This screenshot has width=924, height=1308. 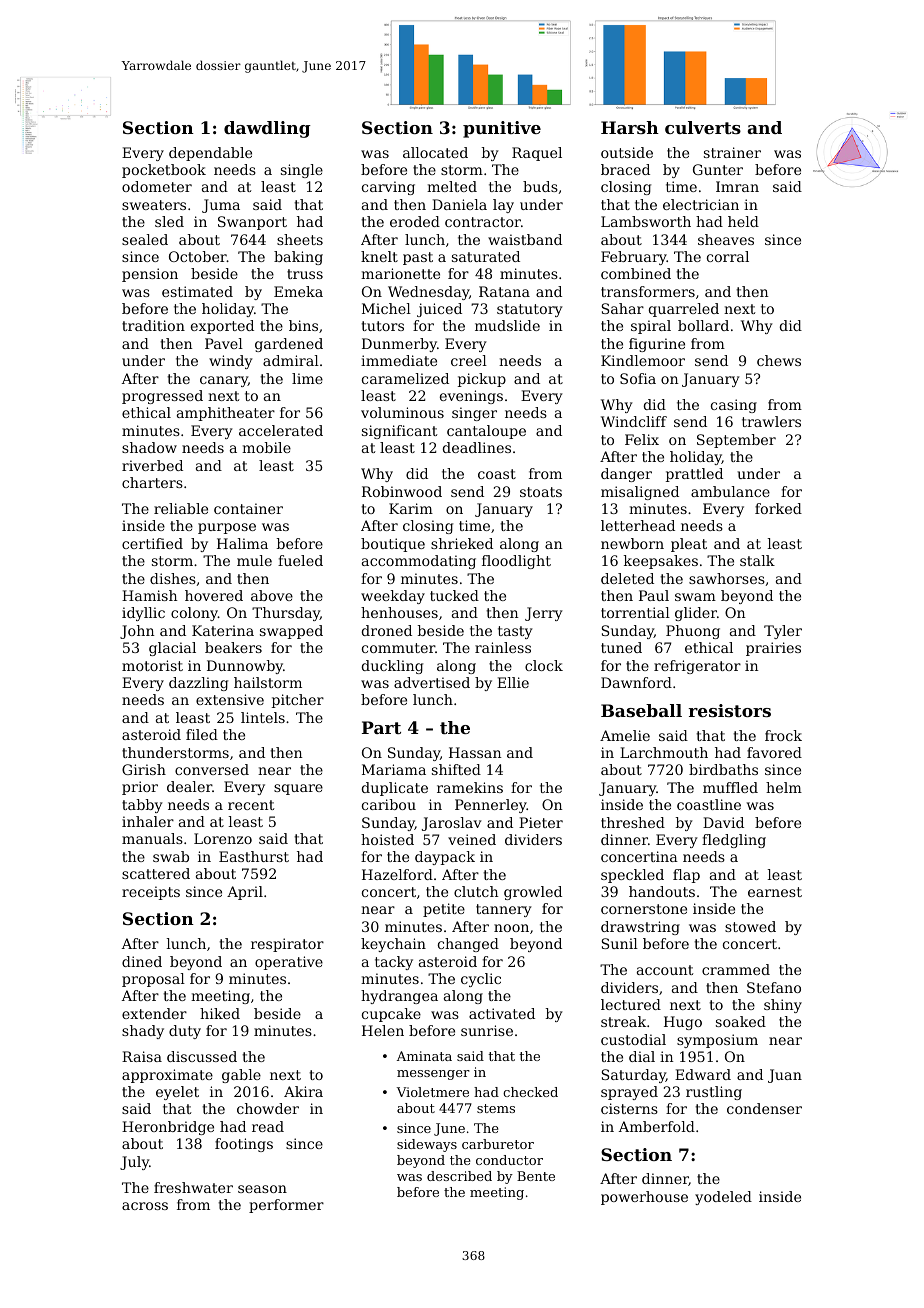 What do you see at coordinates (459, 1176) in the screenshot?
I see `described` at bounding box center [459, 1176].
